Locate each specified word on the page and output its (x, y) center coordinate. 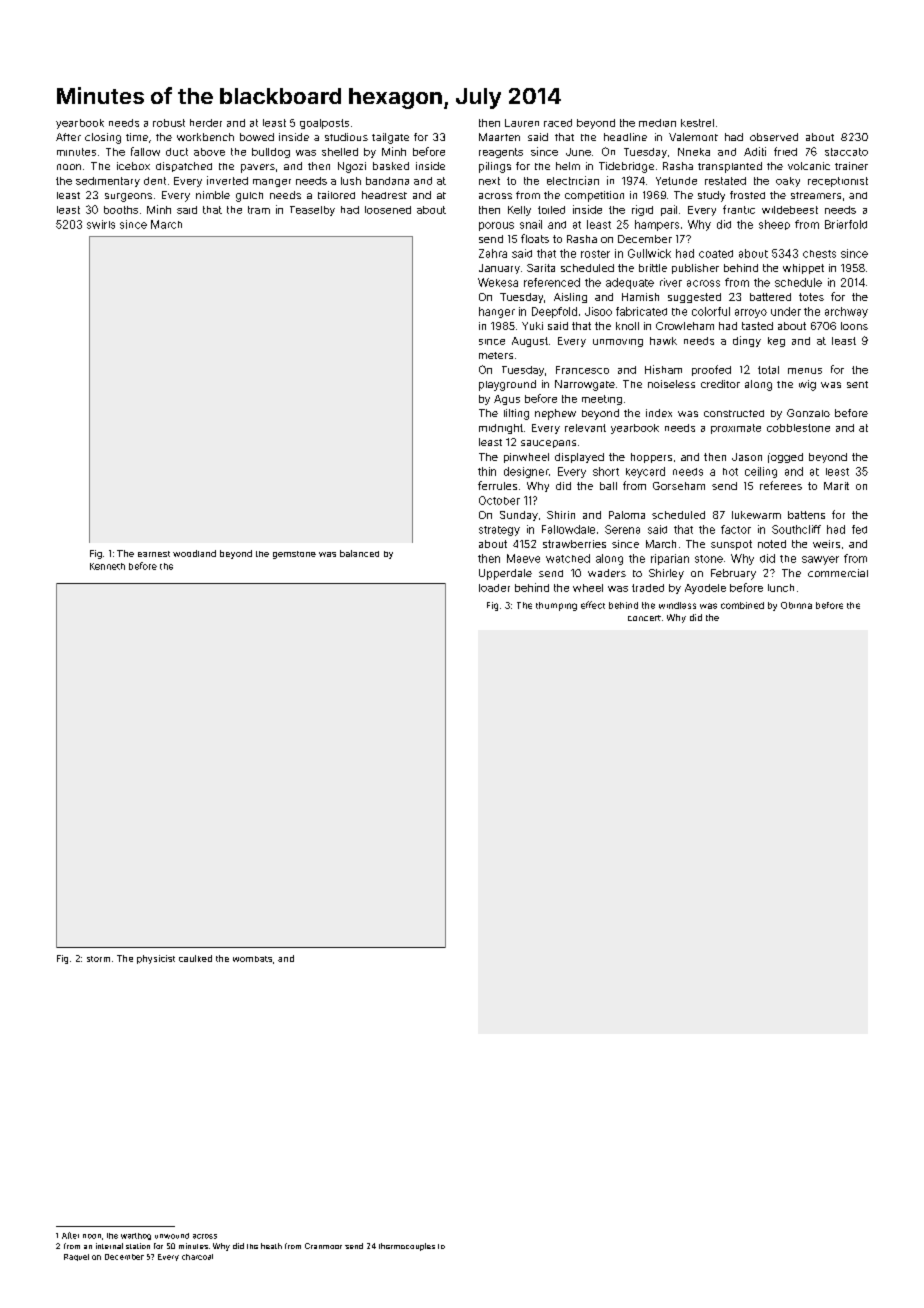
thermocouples (407, 1247)
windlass (677, 605)
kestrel (697, 123)
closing (103, 138)
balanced (359, 553)
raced (558, 123)
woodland (194, 553)
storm (98, 959)
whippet (803, 269)
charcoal (197, 1257)
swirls (101, 224)
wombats (252, 959)
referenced (552, 282)
